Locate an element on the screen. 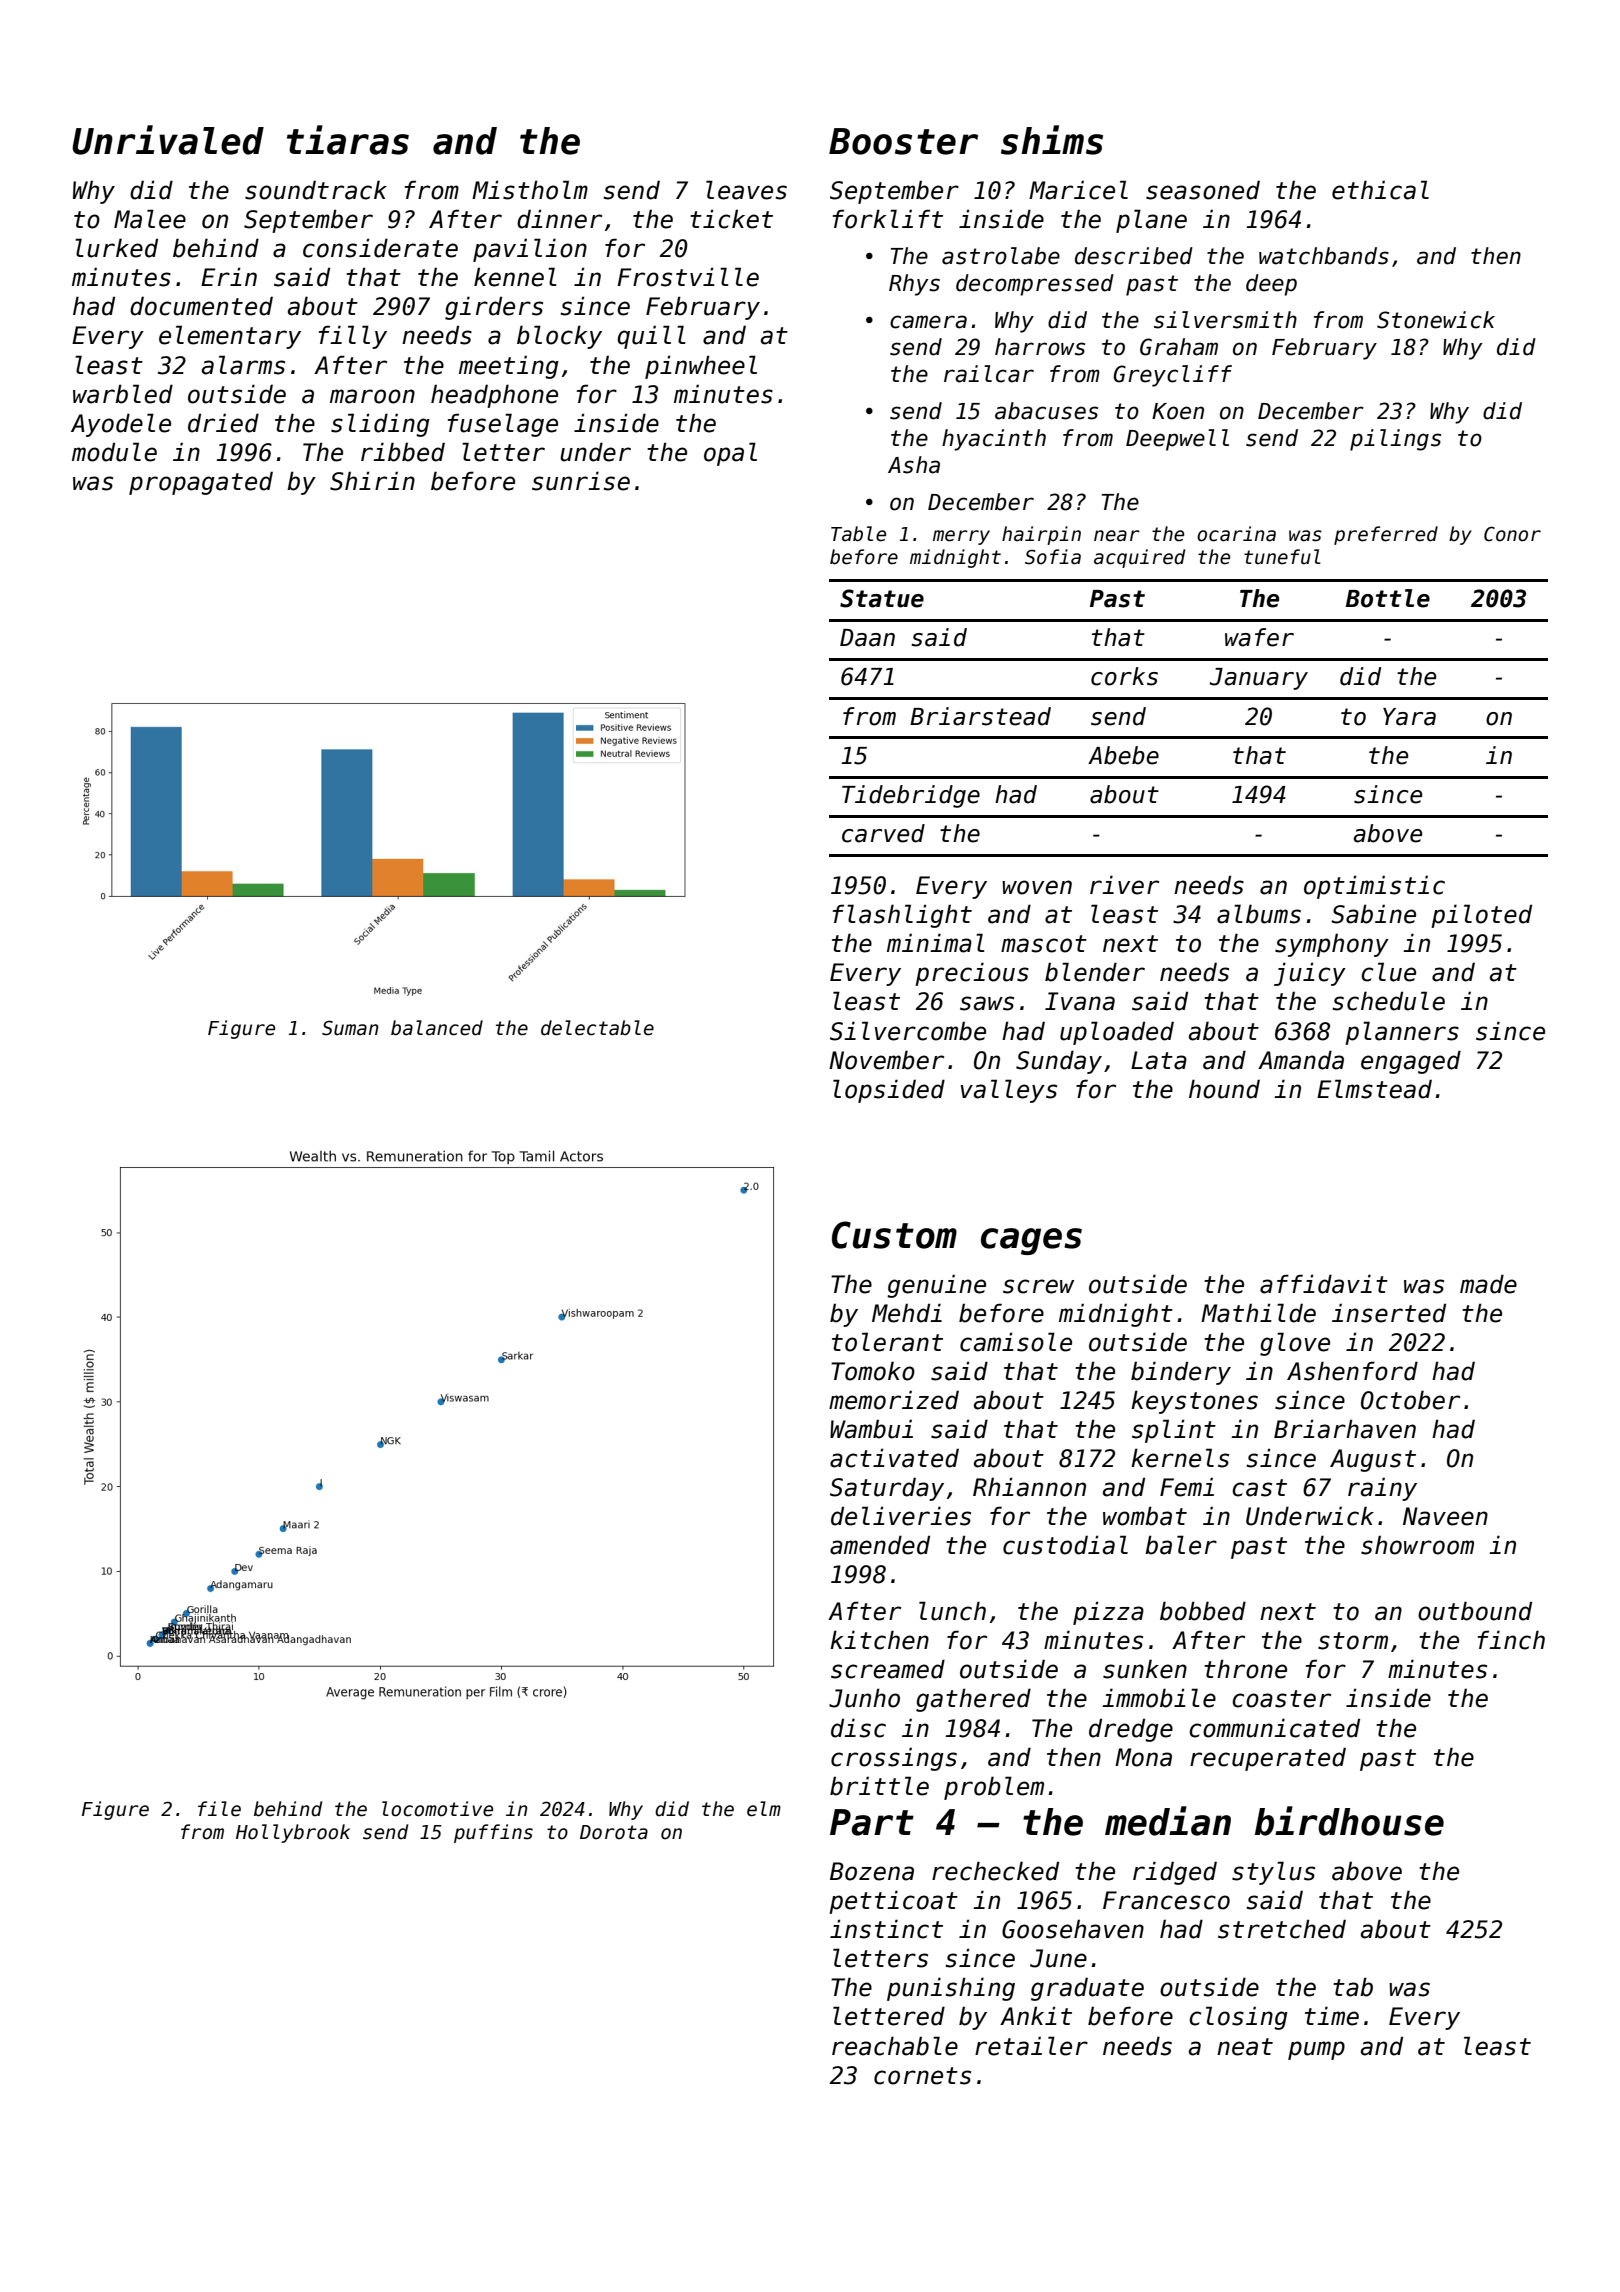 The image size is (1620, 2292). albums is located at coordinates (1259, 914).
